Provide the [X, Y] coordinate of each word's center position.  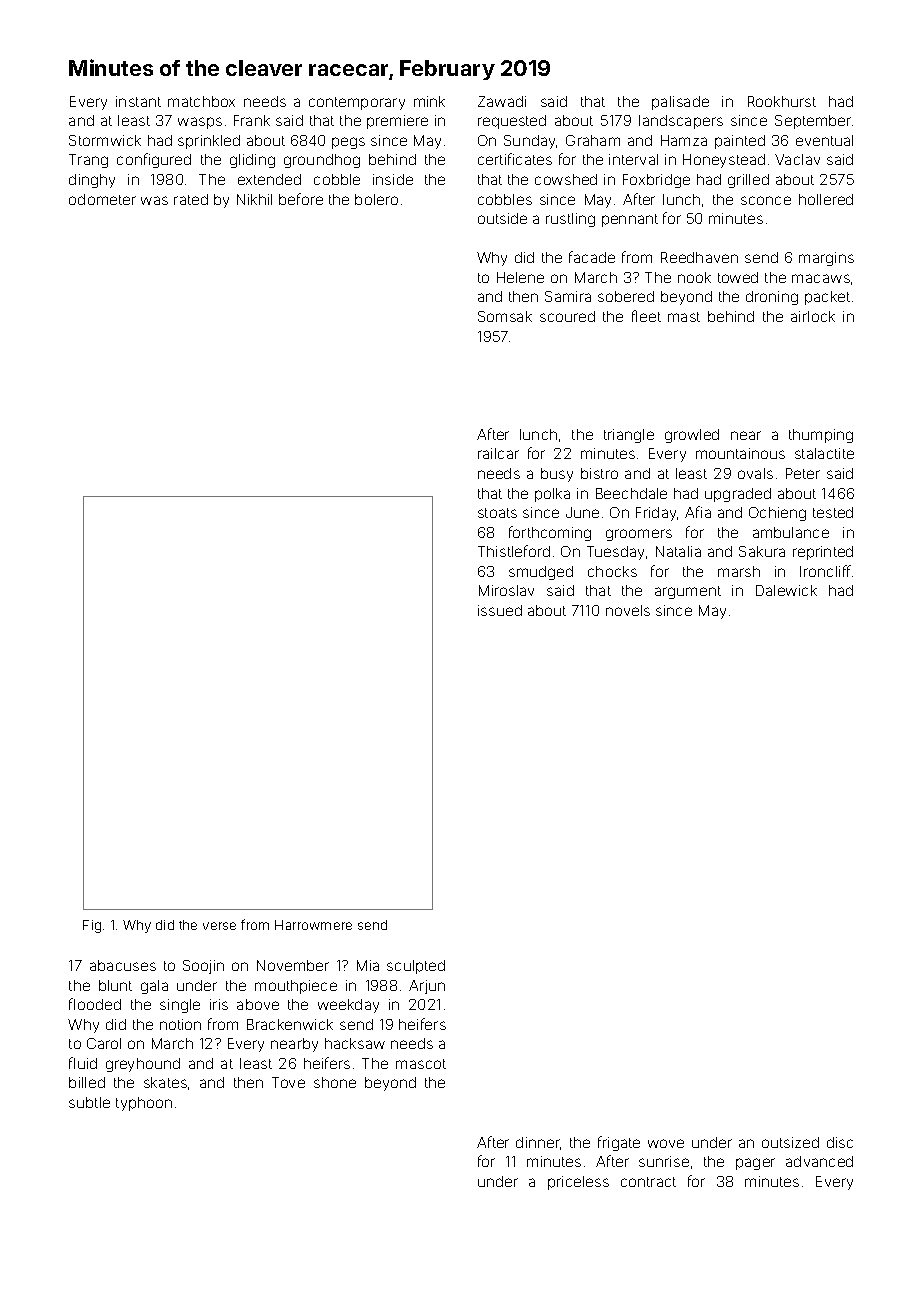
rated [191, 199]
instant [138, 101]
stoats [497, 513]
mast [684, 317]
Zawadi [502, 101]
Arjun [427, 987]
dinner [538, 1143]
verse [219, 926]
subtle [89, 1102]
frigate [619, 1143]
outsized [790, 1142]
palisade [680, 103]
